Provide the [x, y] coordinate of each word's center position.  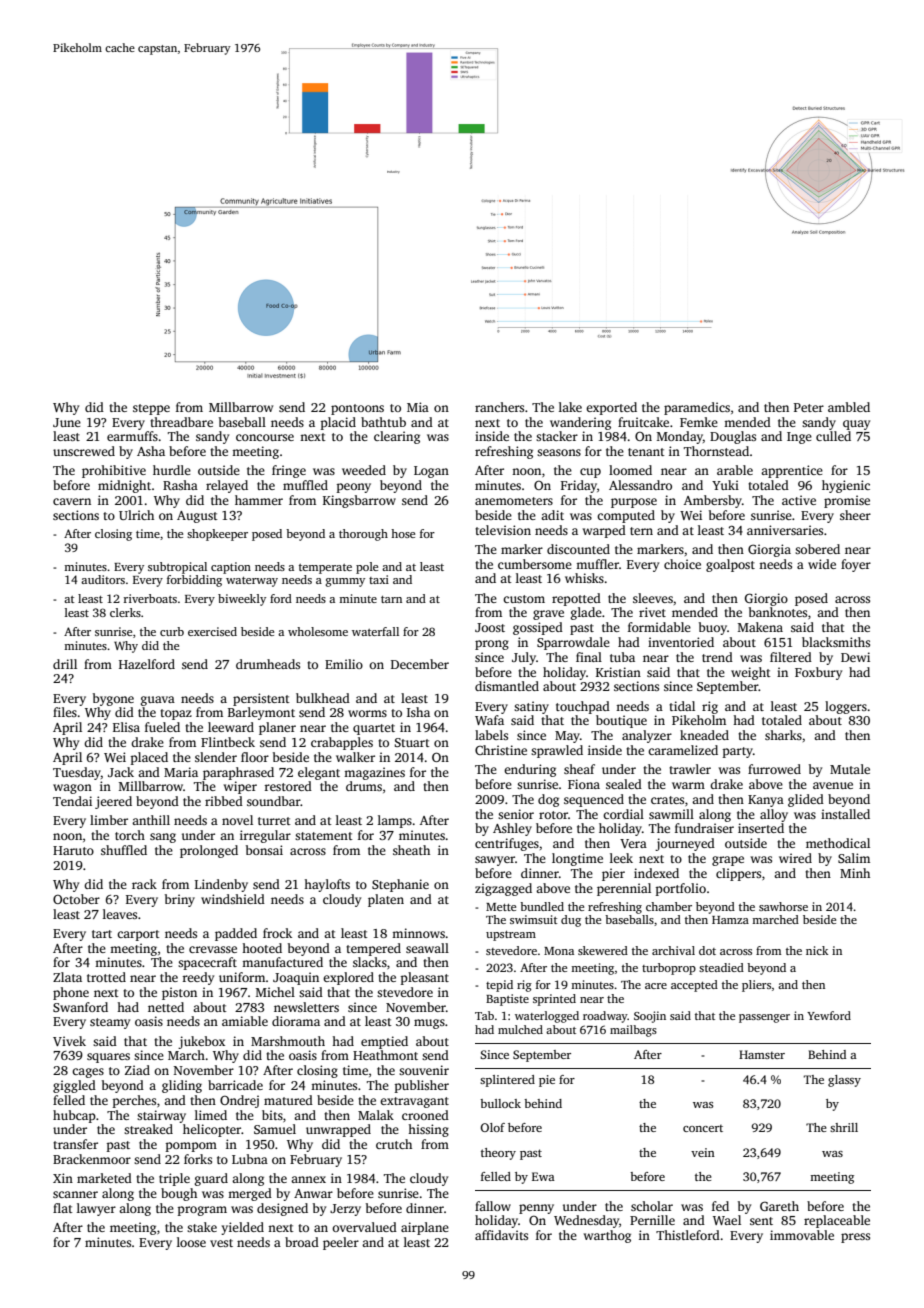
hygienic [846, 486]
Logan [431, 472]
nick [817, 950]
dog [548, 800]
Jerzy [345, 1210]
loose [191, 1242]
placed [149, 758]
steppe [151, 409]
